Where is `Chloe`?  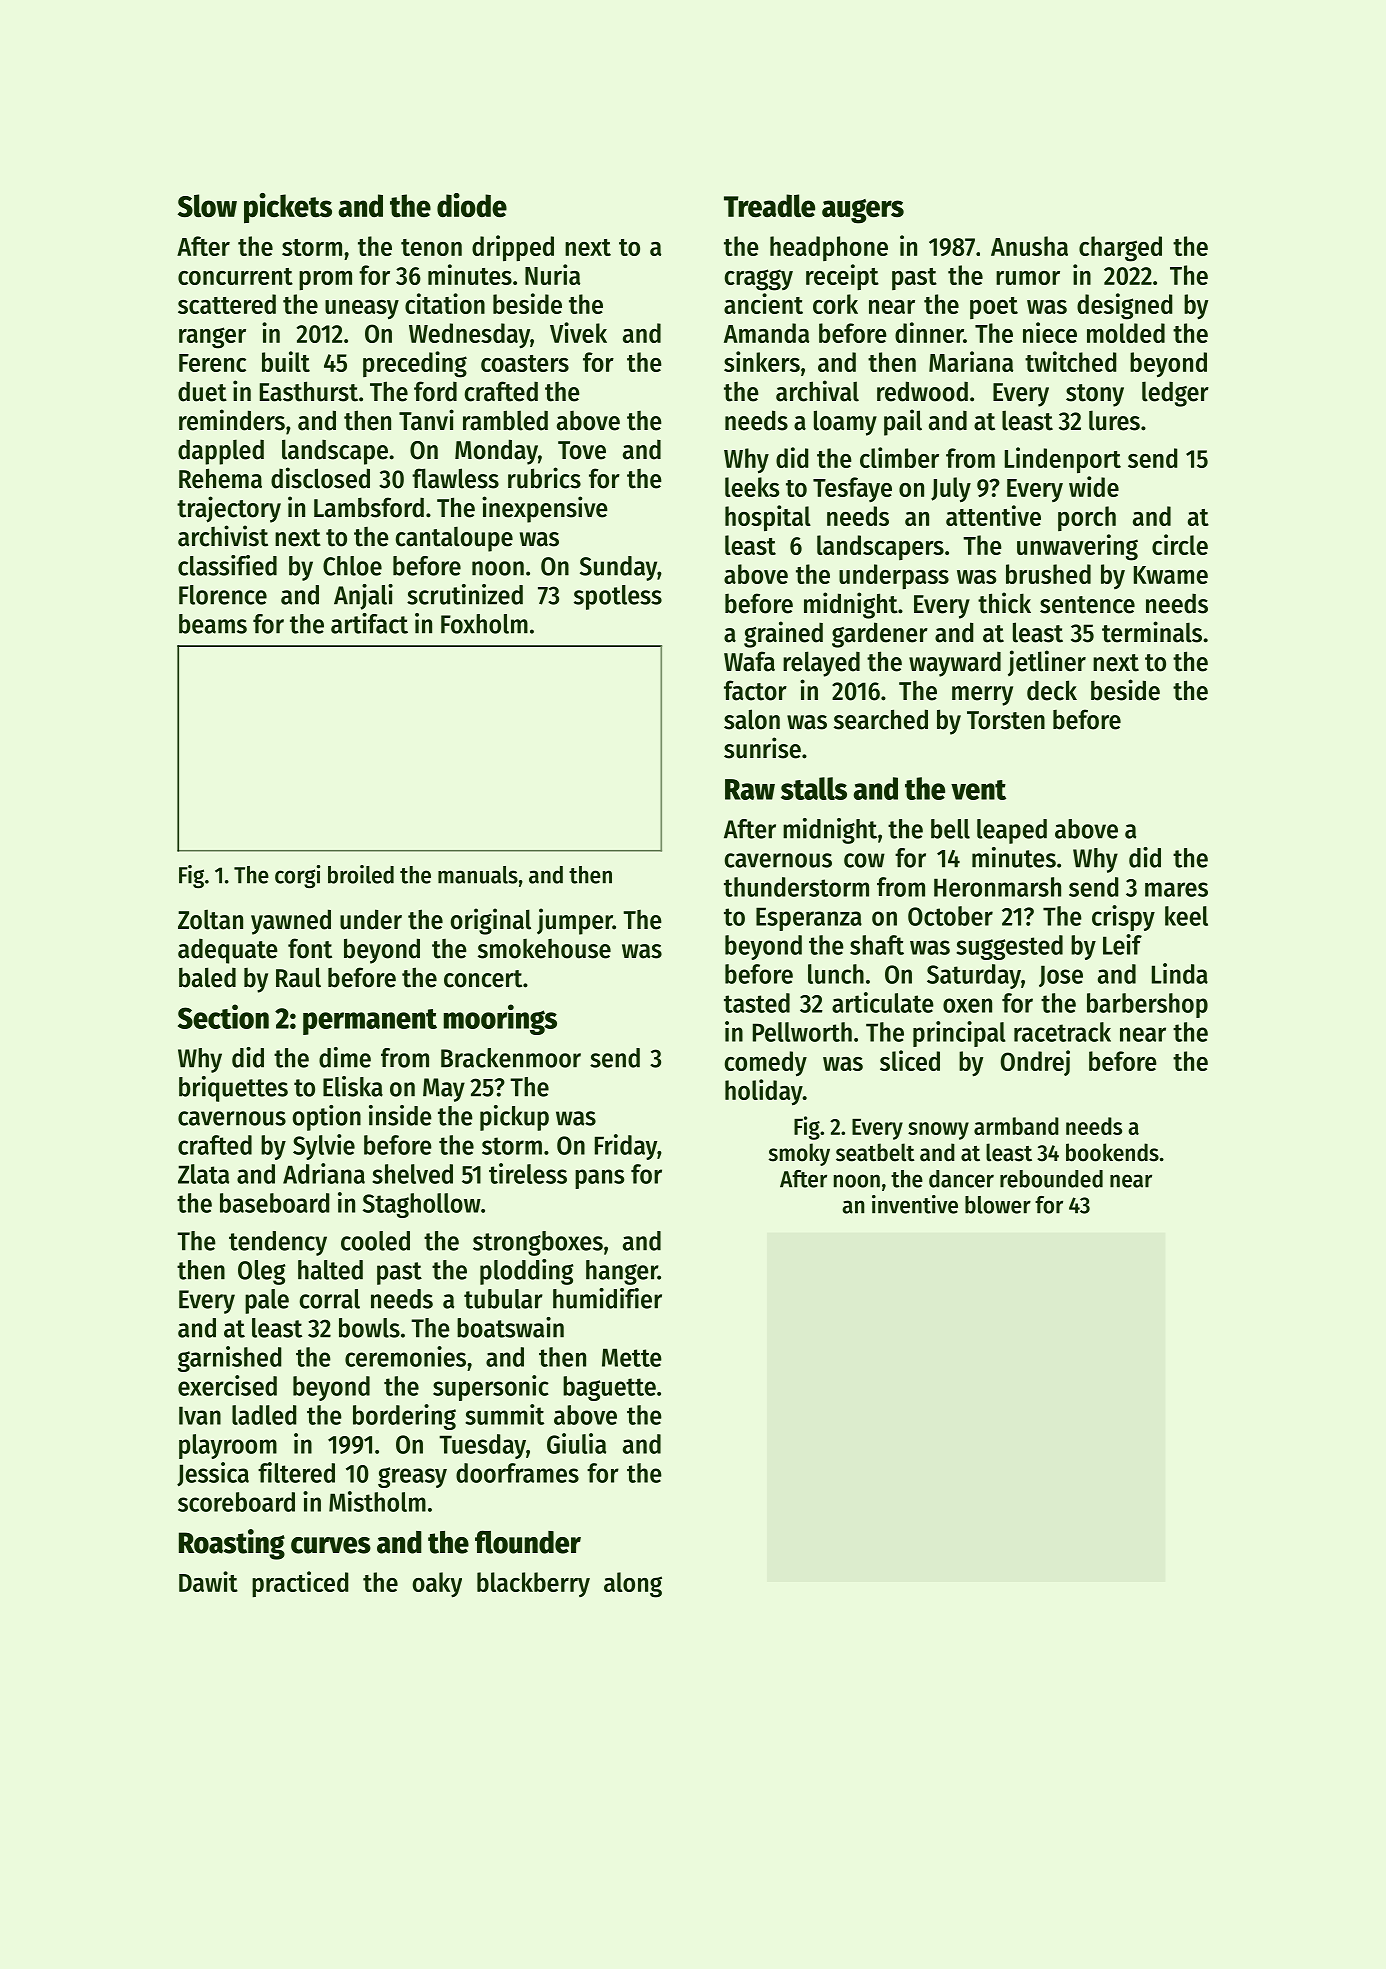 Chloe is located at coordinates (352, 566).
